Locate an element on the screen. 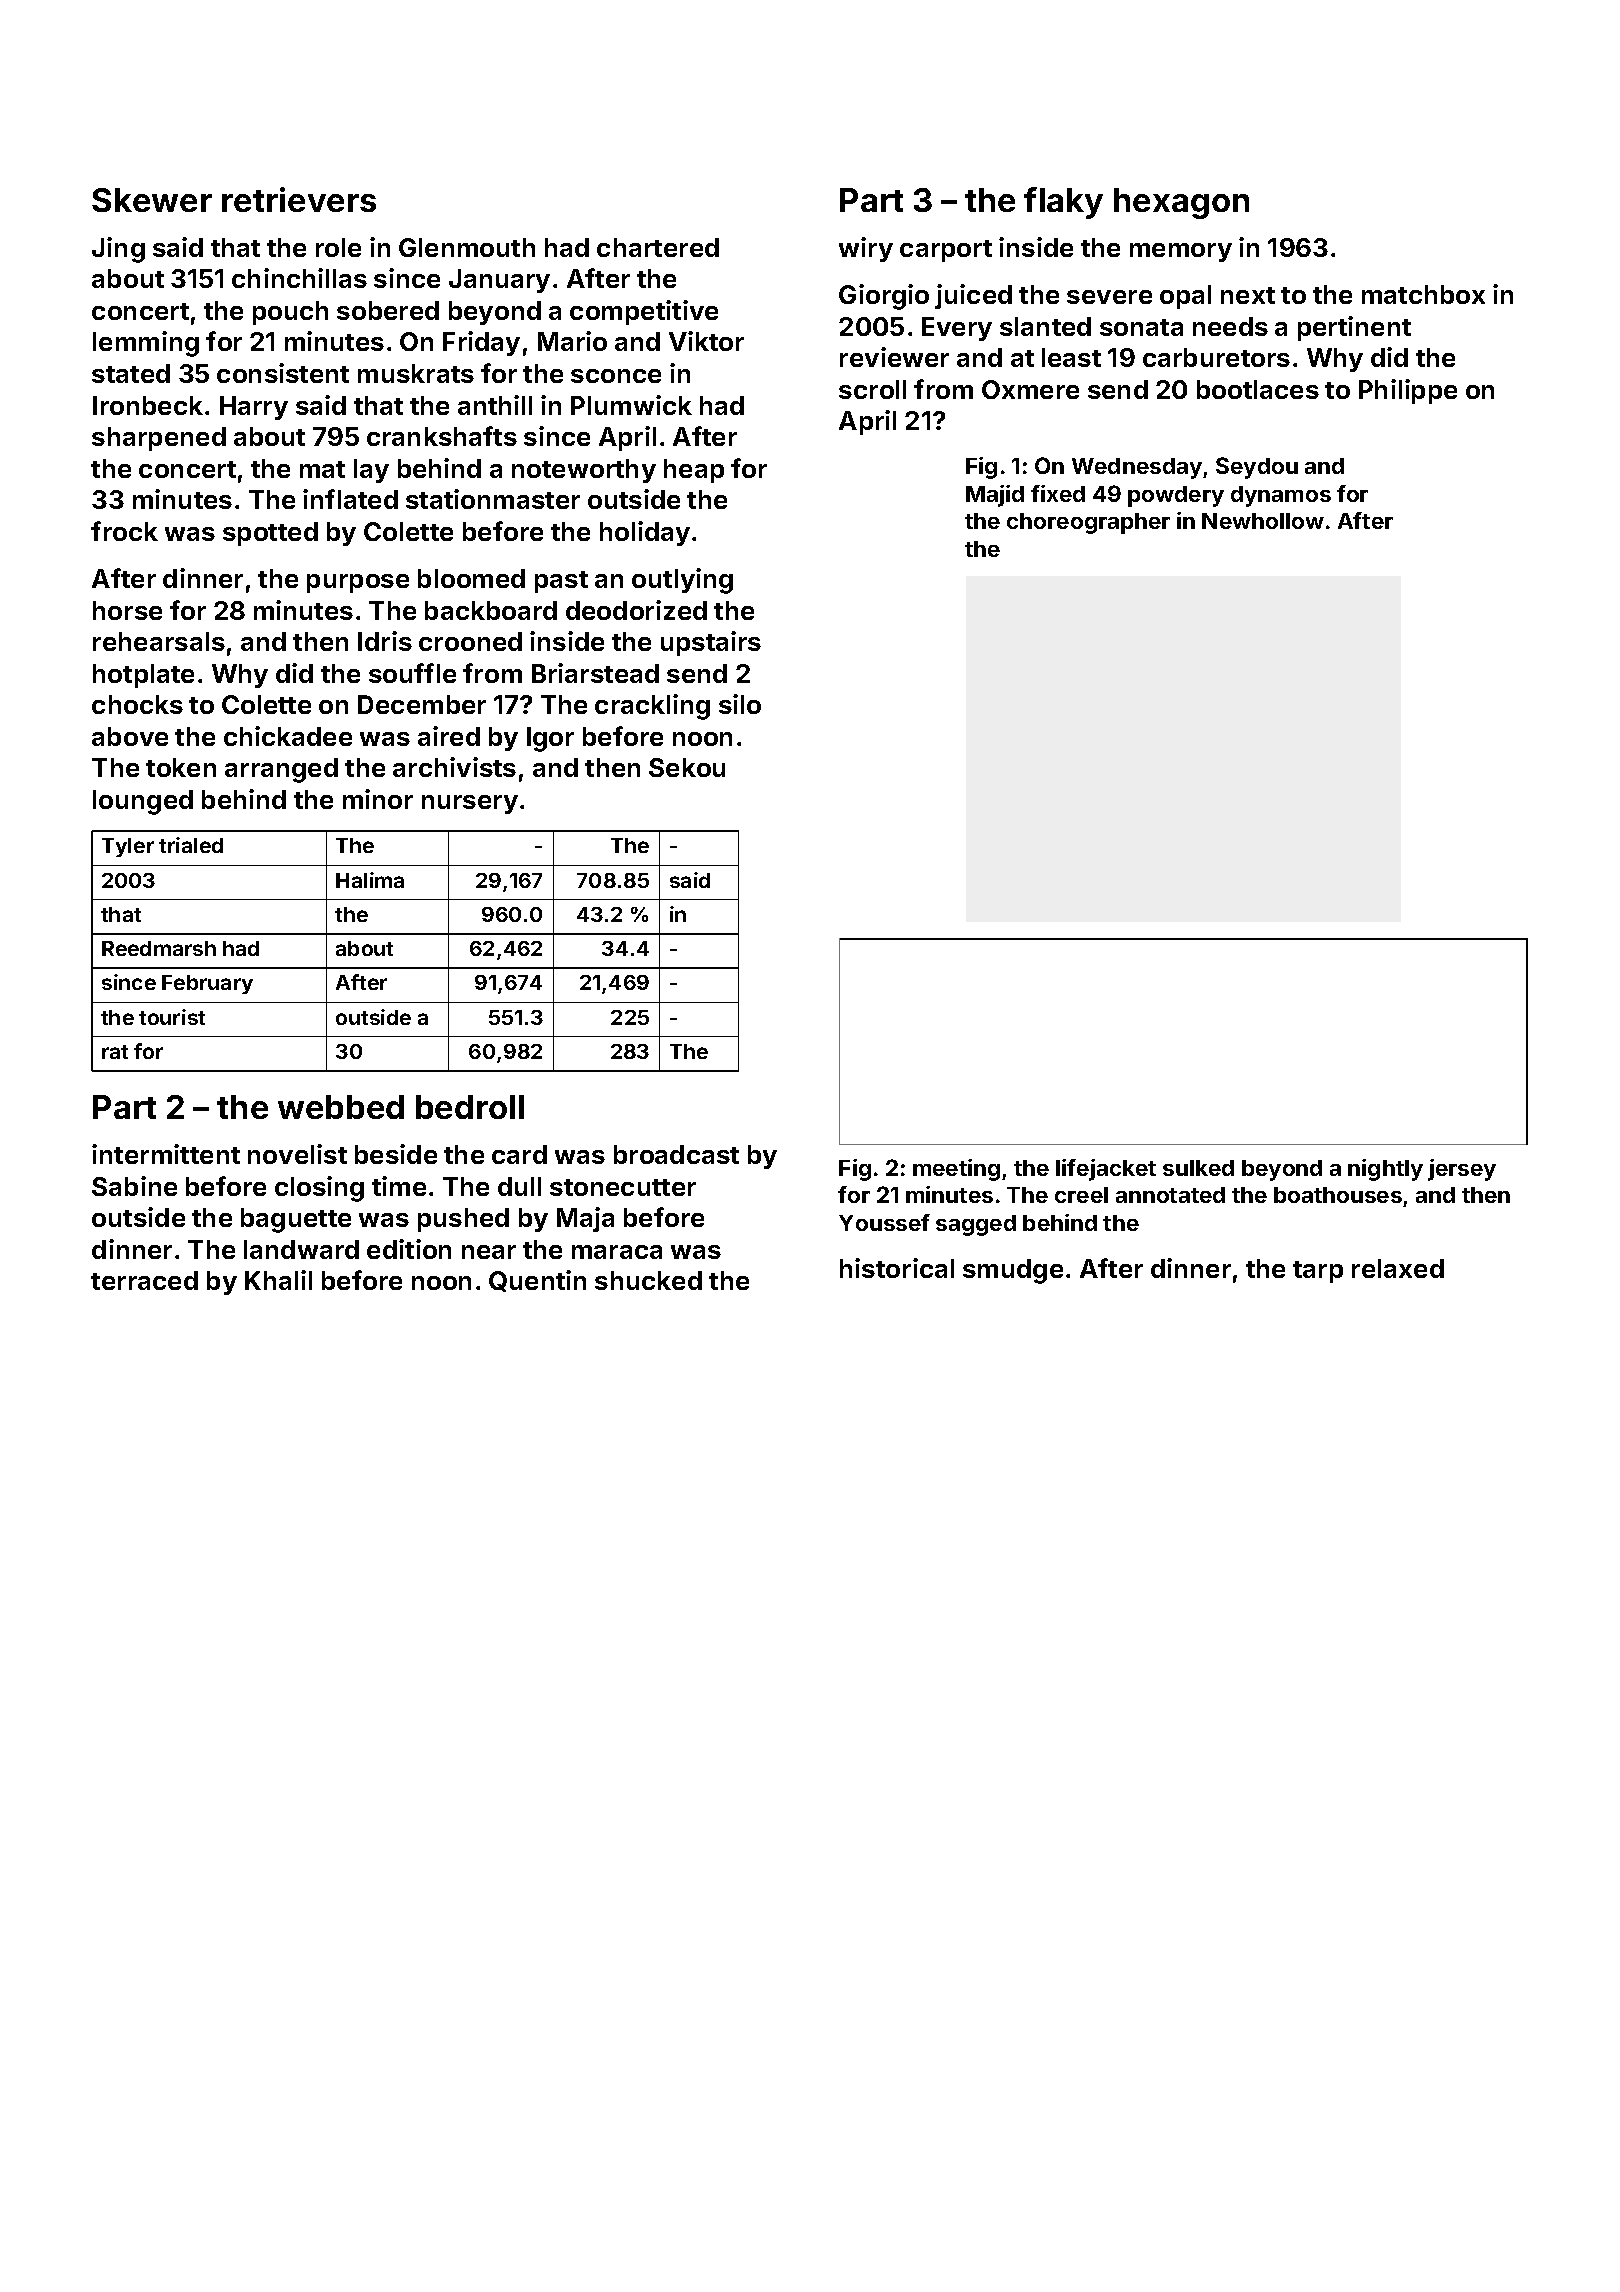 The height and width of the screenshot is (2292, 1620). Newhollow is located at coordinates (1263, 521).
